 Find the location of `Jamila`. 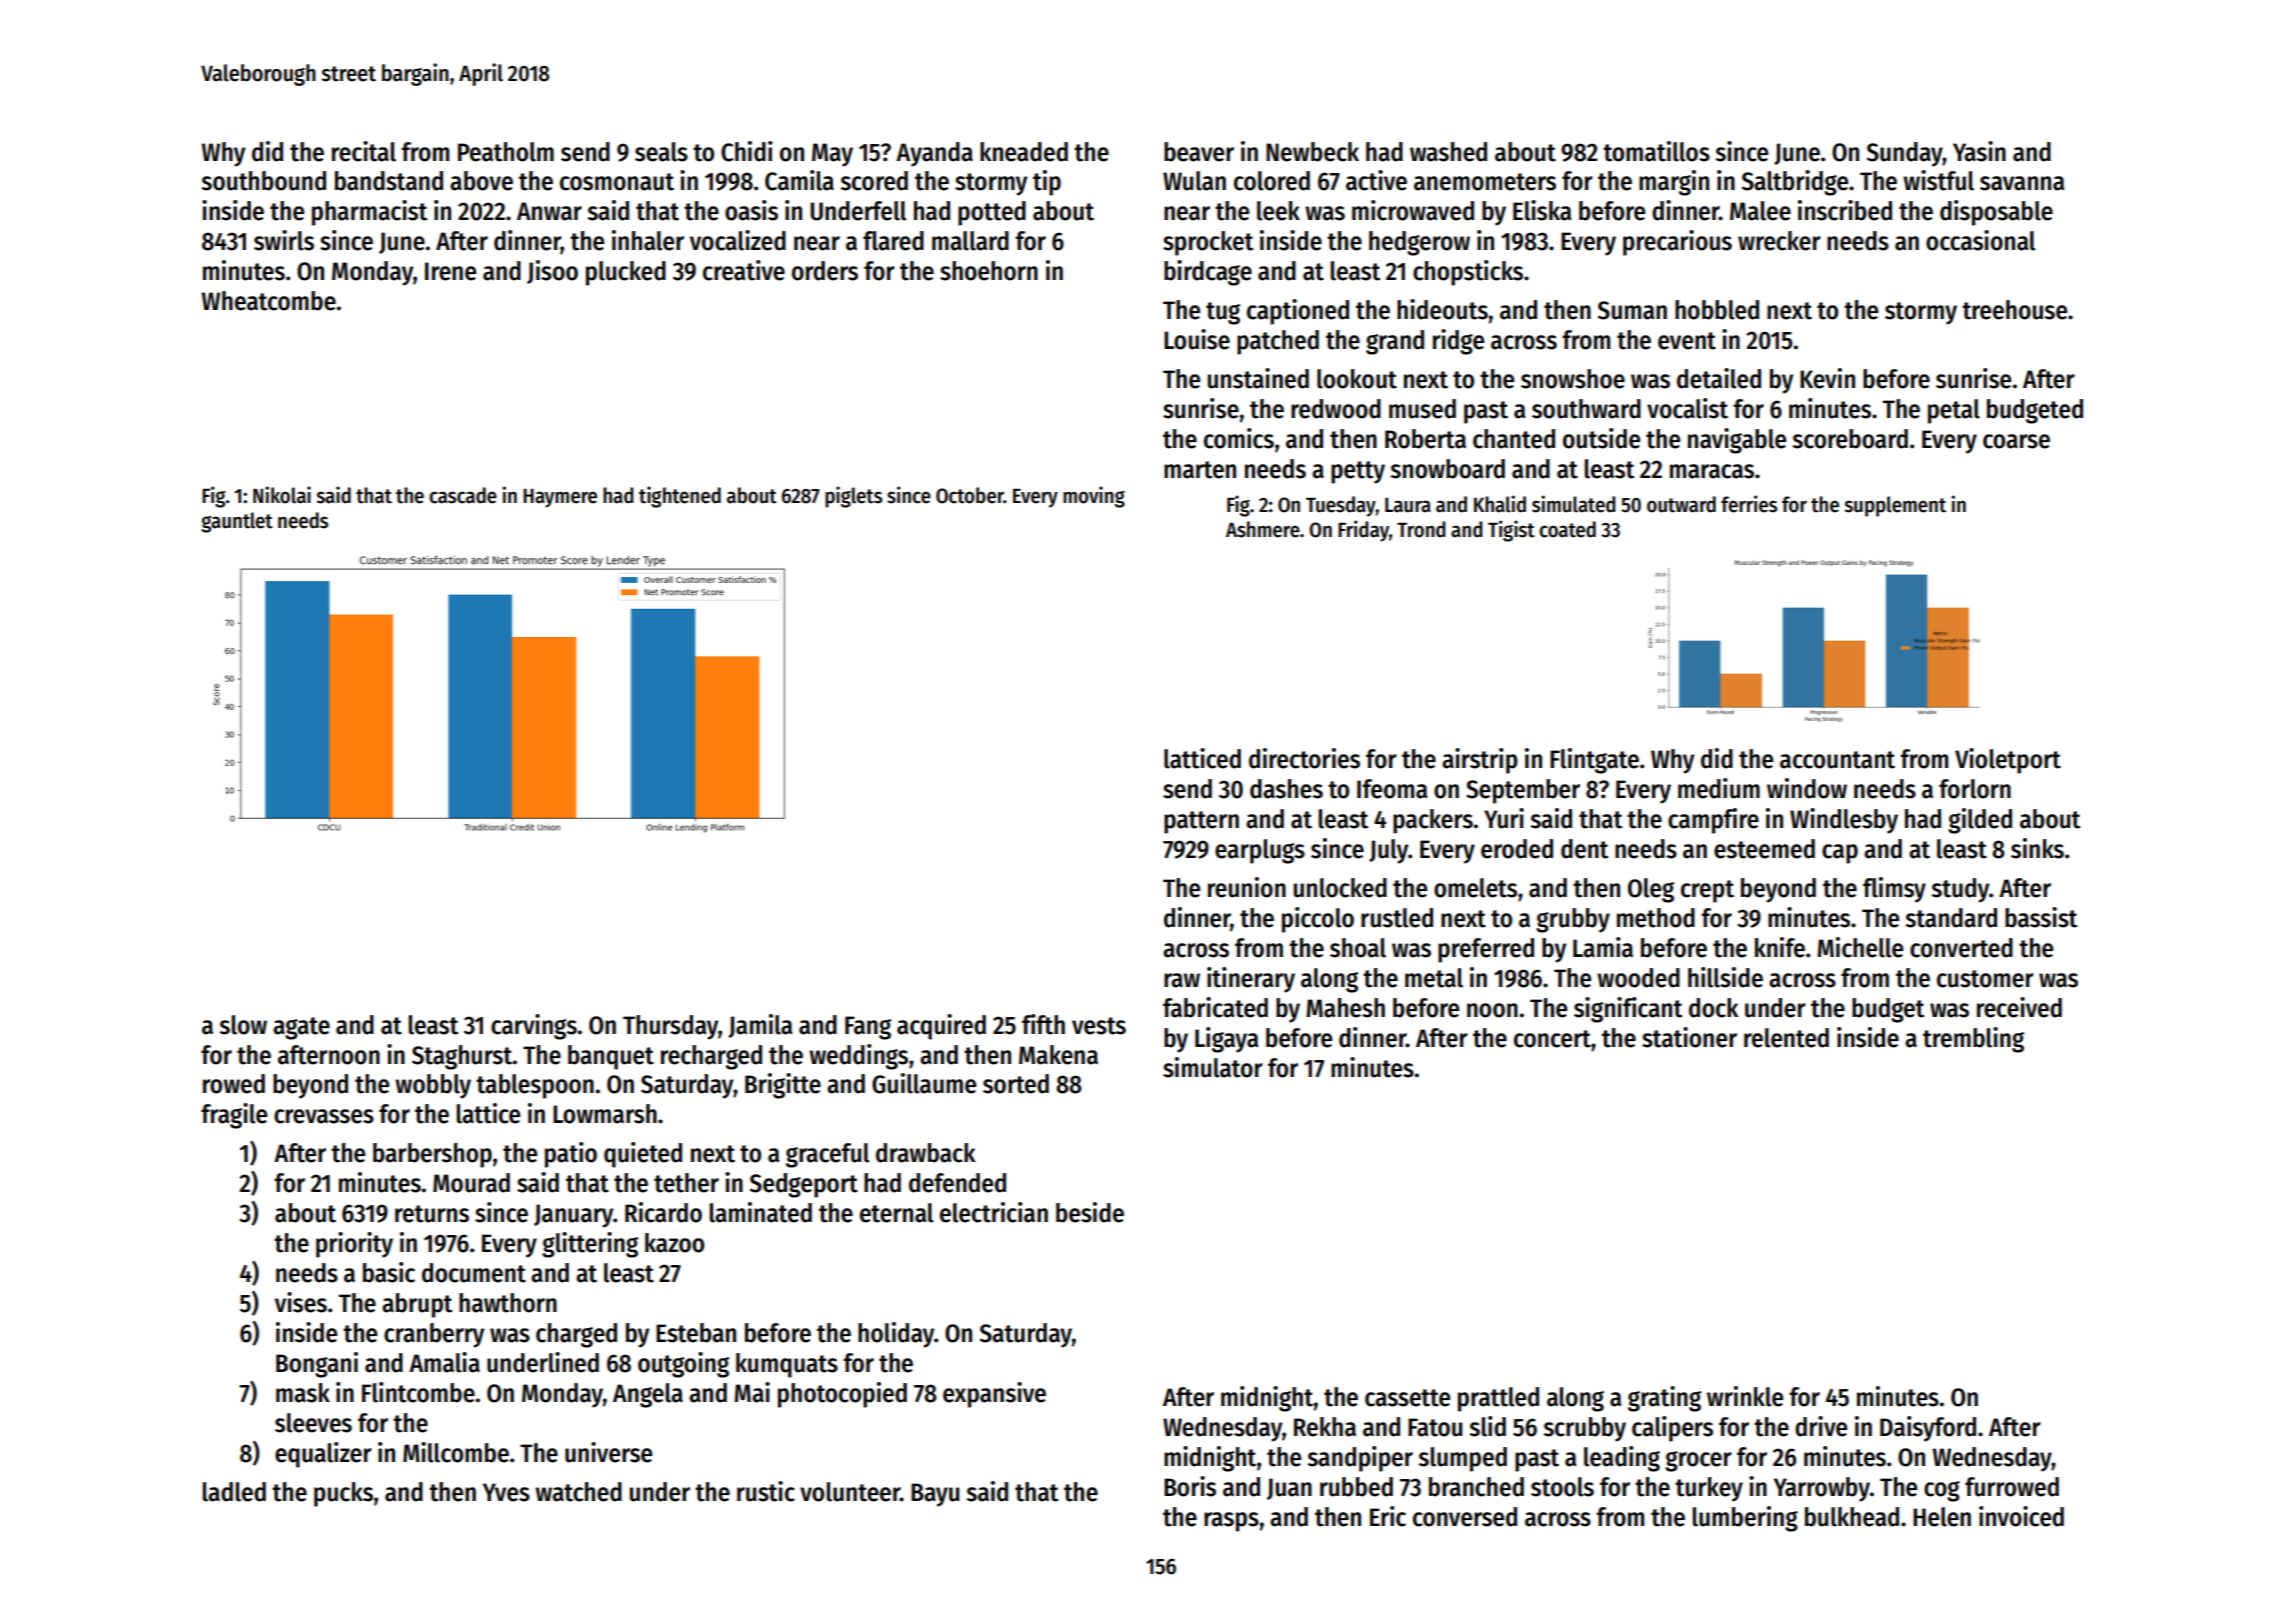

Jamila is located at coordinates (760, 1026).
